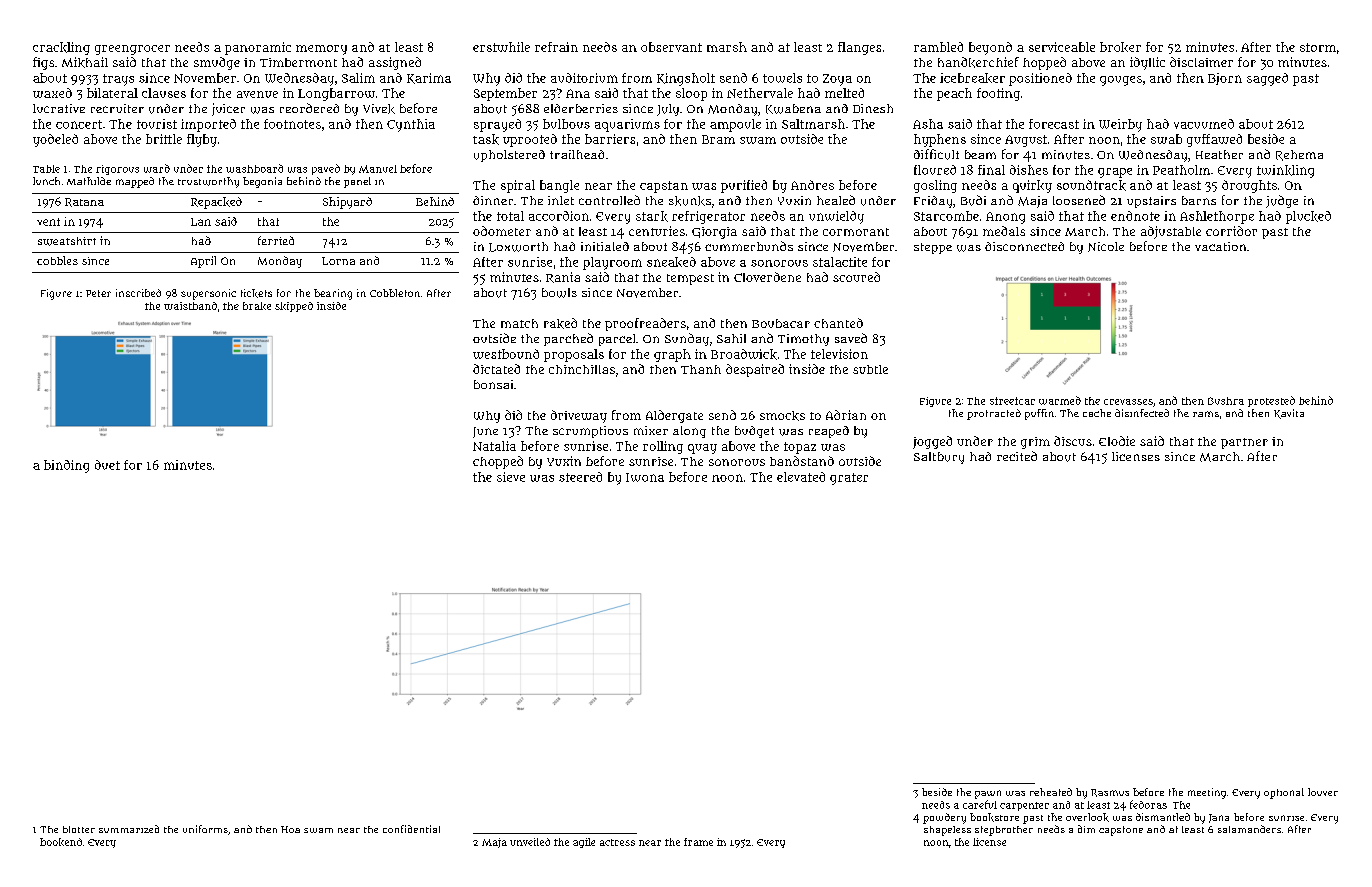  I want to click on observant, so click(671, 47).
